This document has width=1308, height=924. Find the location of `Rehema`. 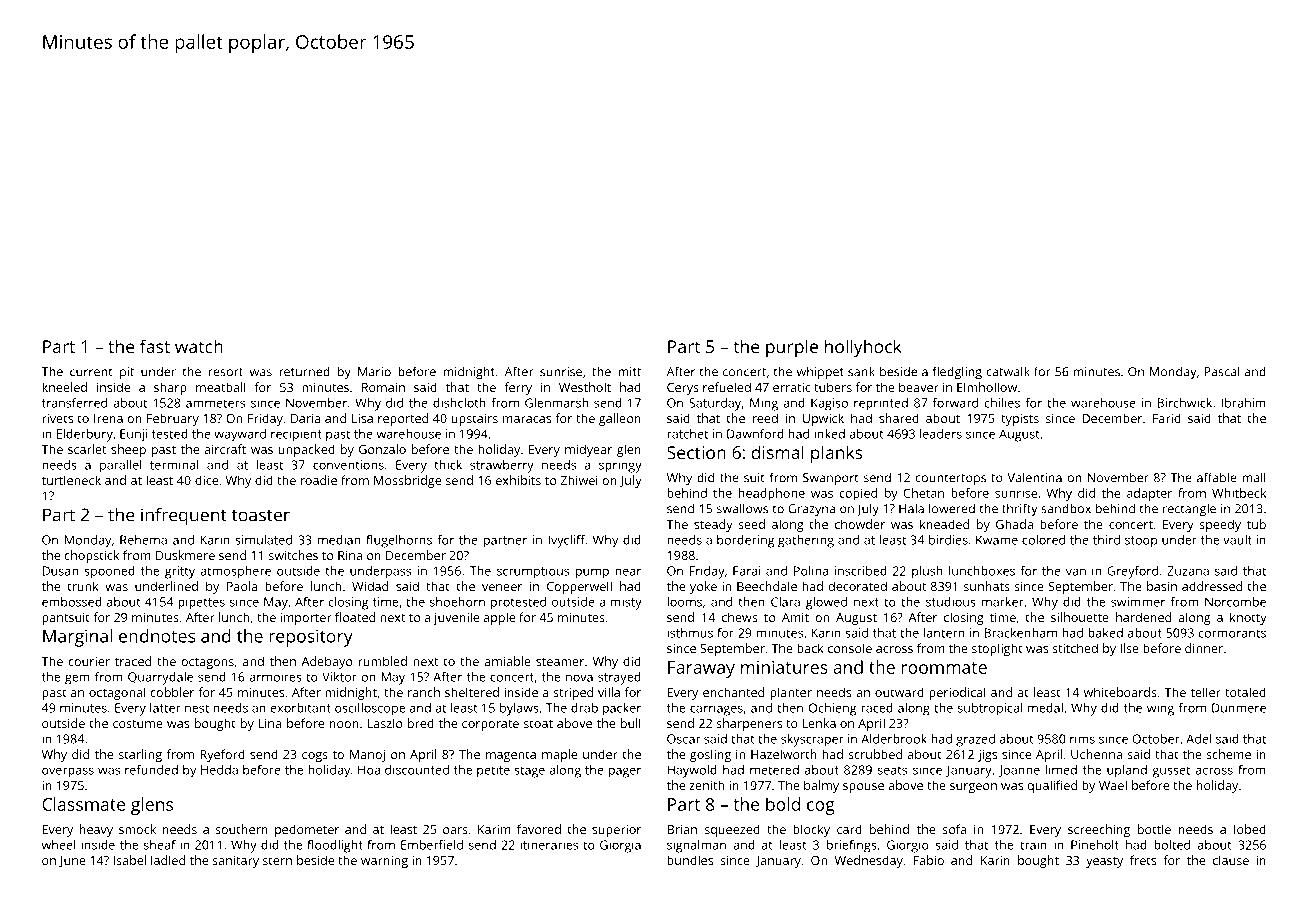

Rehema is located at coordinates (143, 540).
